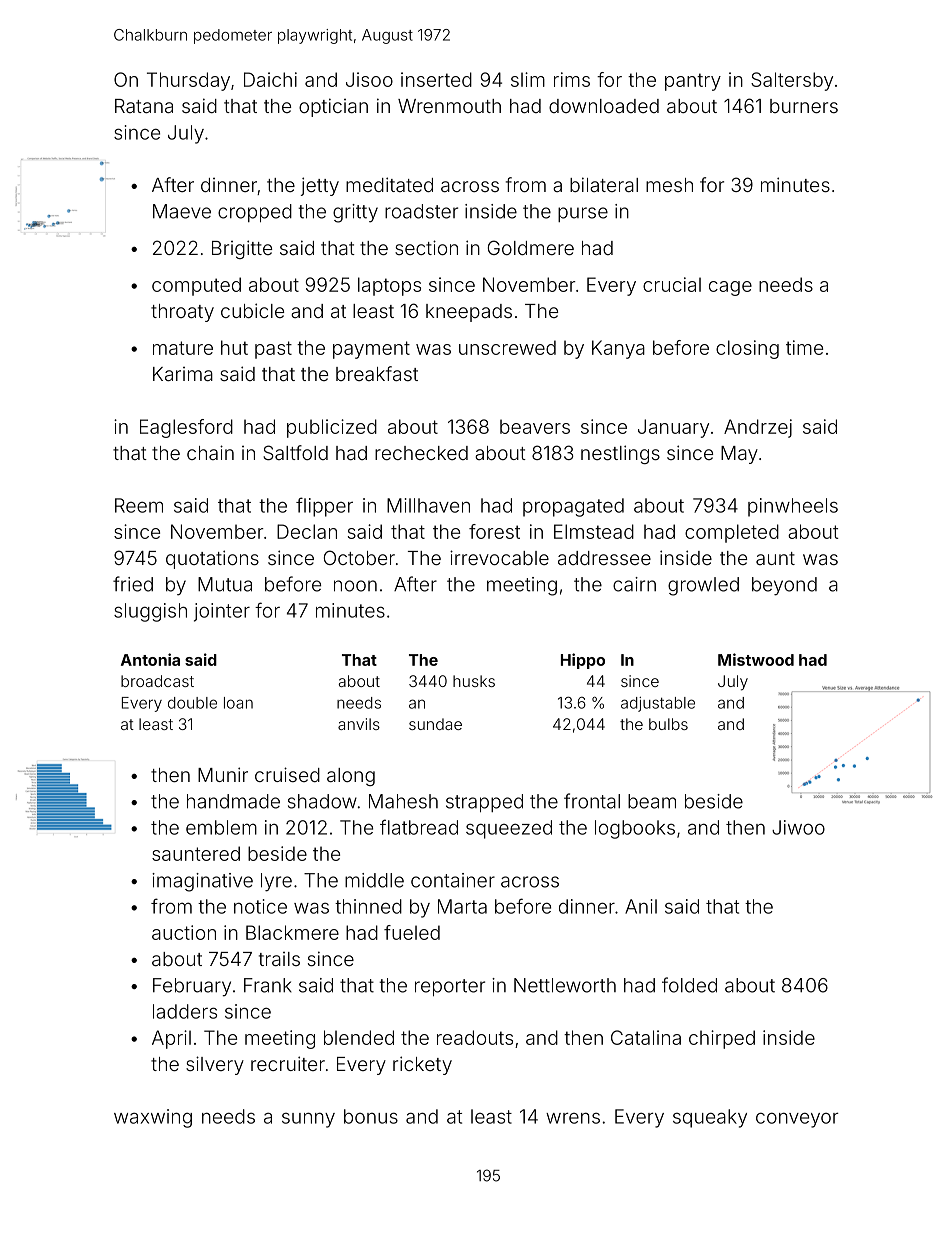  What do you see at coordinates (369, 79) in the page?
I see `Jisoo` at bounding box center [369, 79].
